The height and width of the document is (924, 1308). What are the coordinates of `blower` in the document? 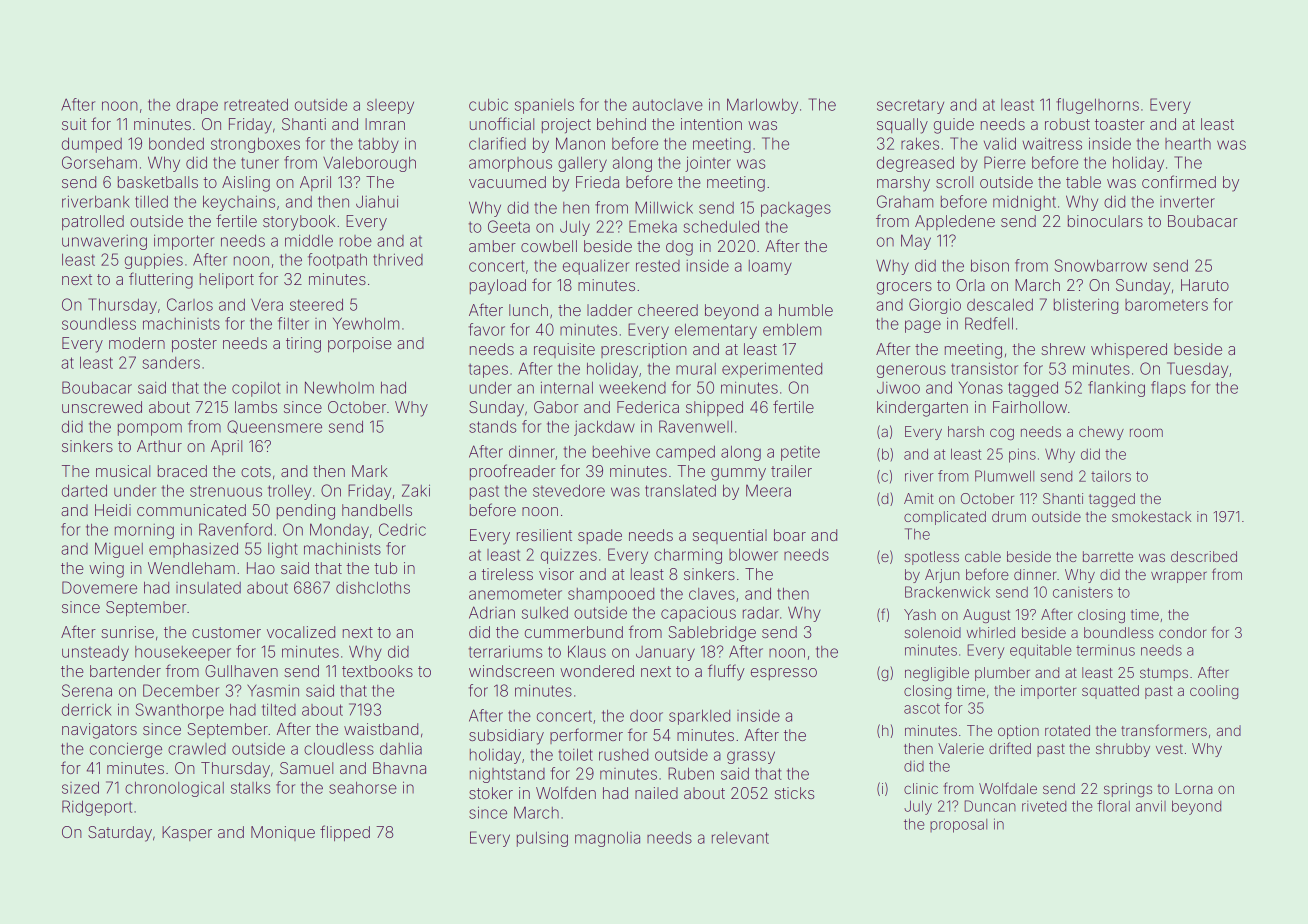 It's located at (753, 554).
